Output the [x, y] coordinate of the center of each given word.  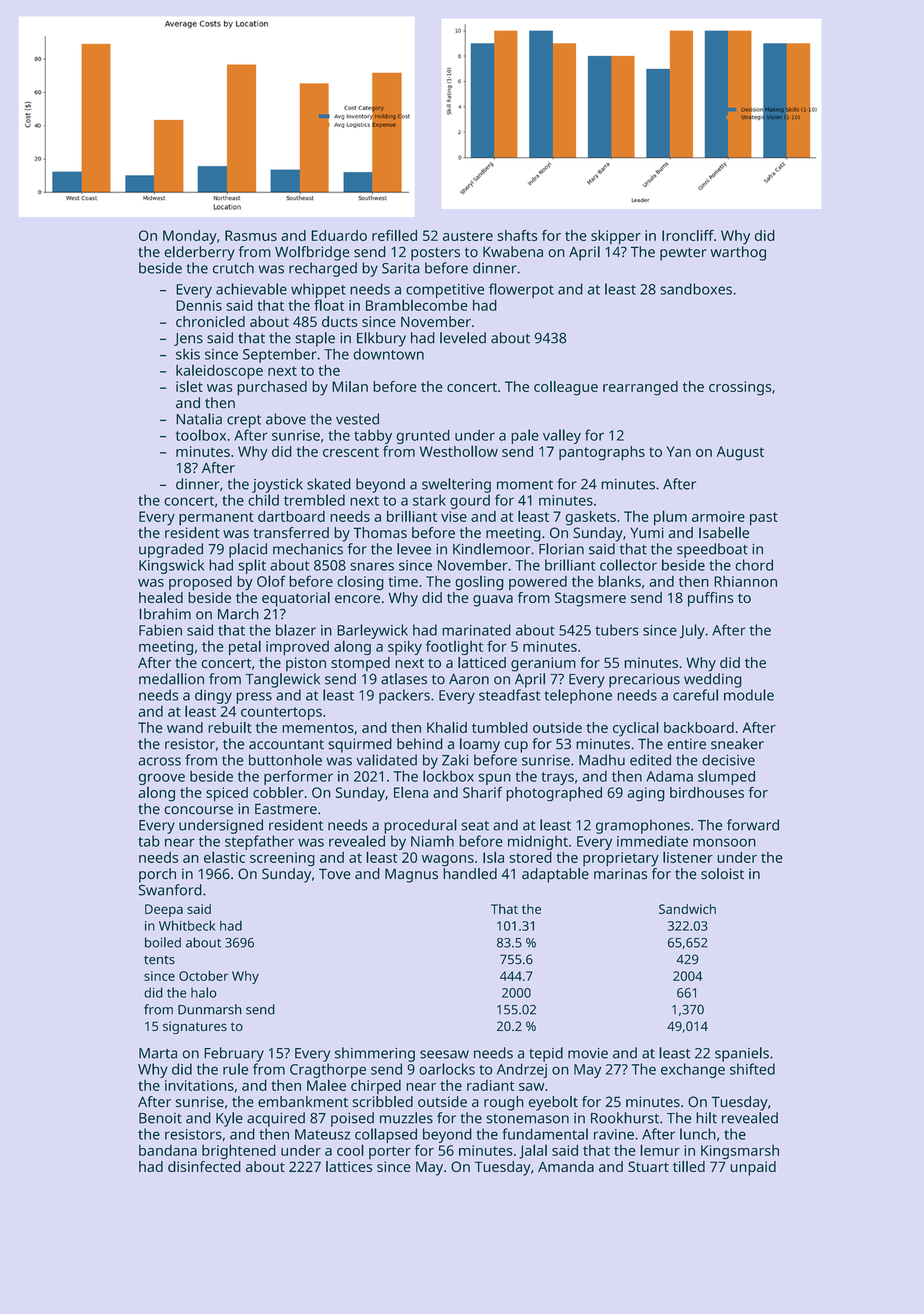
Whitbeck [187, 925]
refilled [394, 235]
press [254, 698]
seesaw [444, 1054]
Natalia [199, 419]
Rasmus [251, 235]
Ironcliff [688, 235]
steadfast [509, 695]
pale [525, 436]
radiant [490, 1085]
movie [588, 1053]
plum [670, 518]
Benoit [160, 1118]
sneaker [737, 744]
